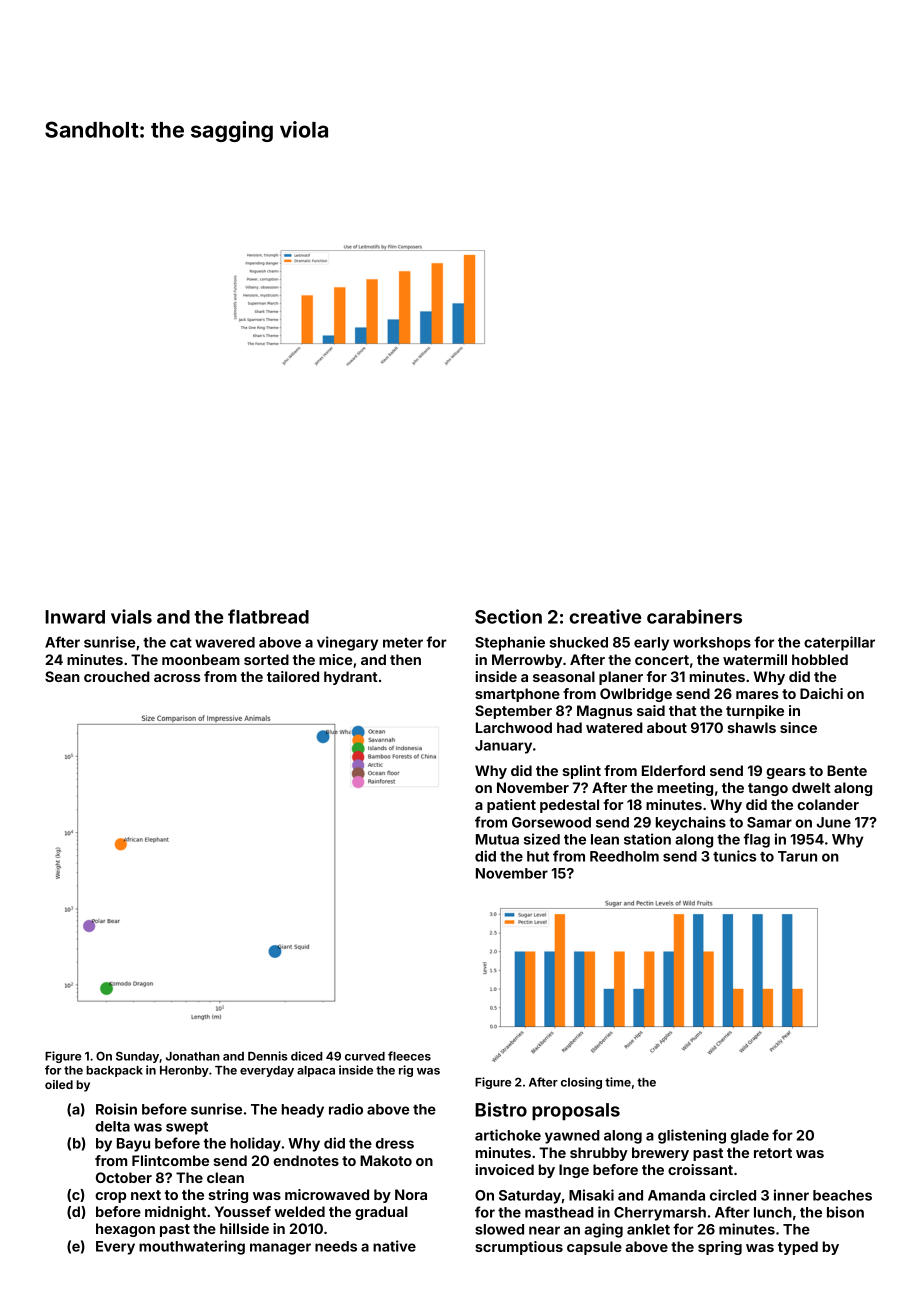 The height and width of the page is (1314, 924). I want to click on hexagon, so click(125, 1230).
